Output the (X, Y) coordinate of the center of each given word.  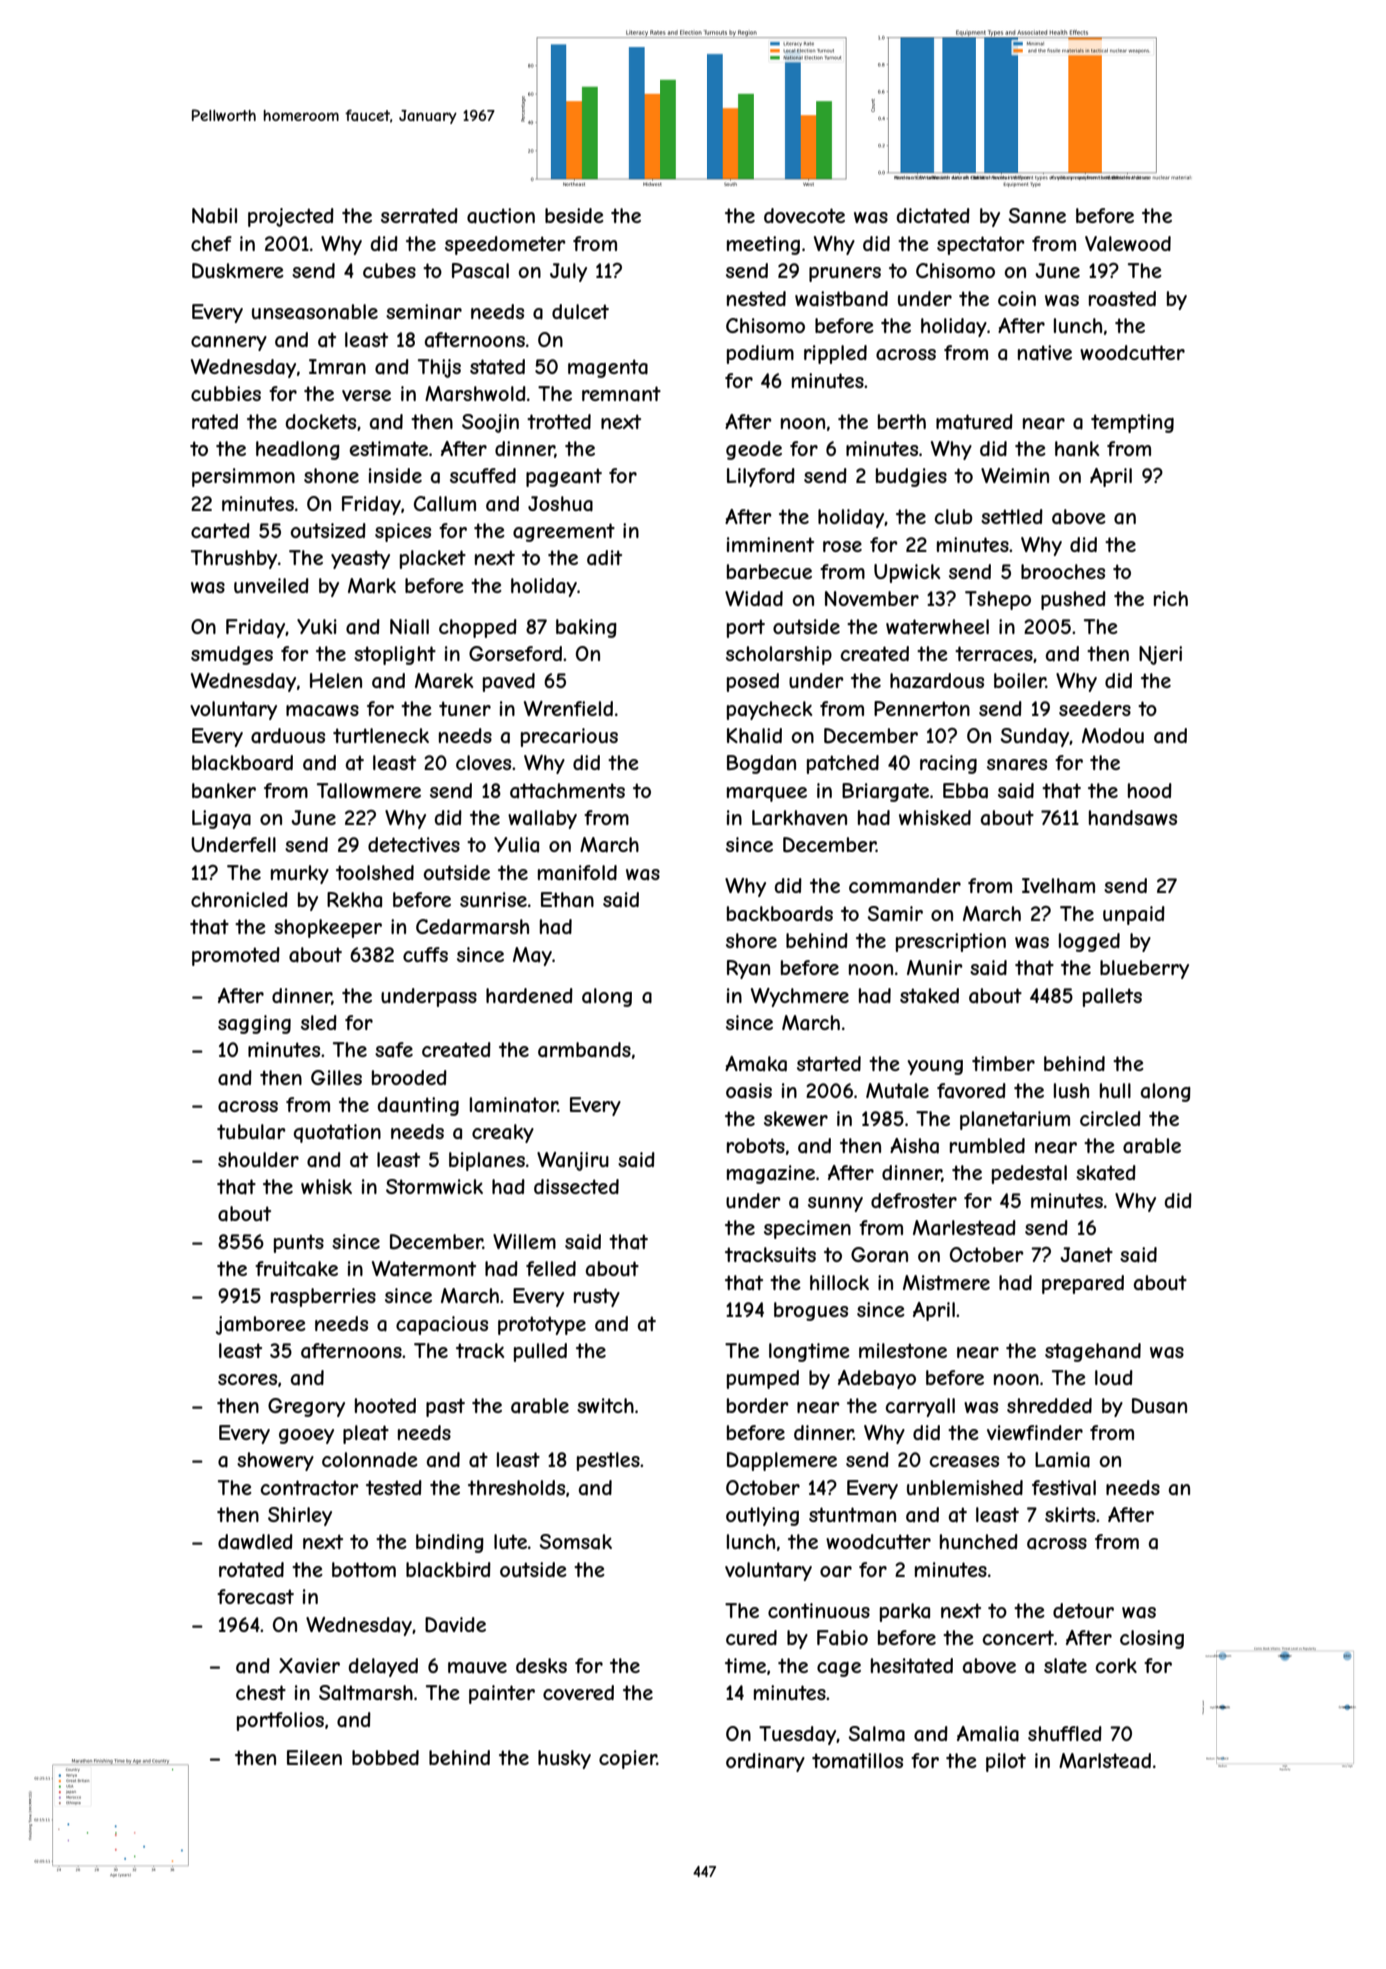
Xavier (309, 1666)
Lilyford (761, 477)
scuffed (483, 475)
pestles (608, 1461)
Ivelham (1058, 885)
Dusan (1159, 1406)
